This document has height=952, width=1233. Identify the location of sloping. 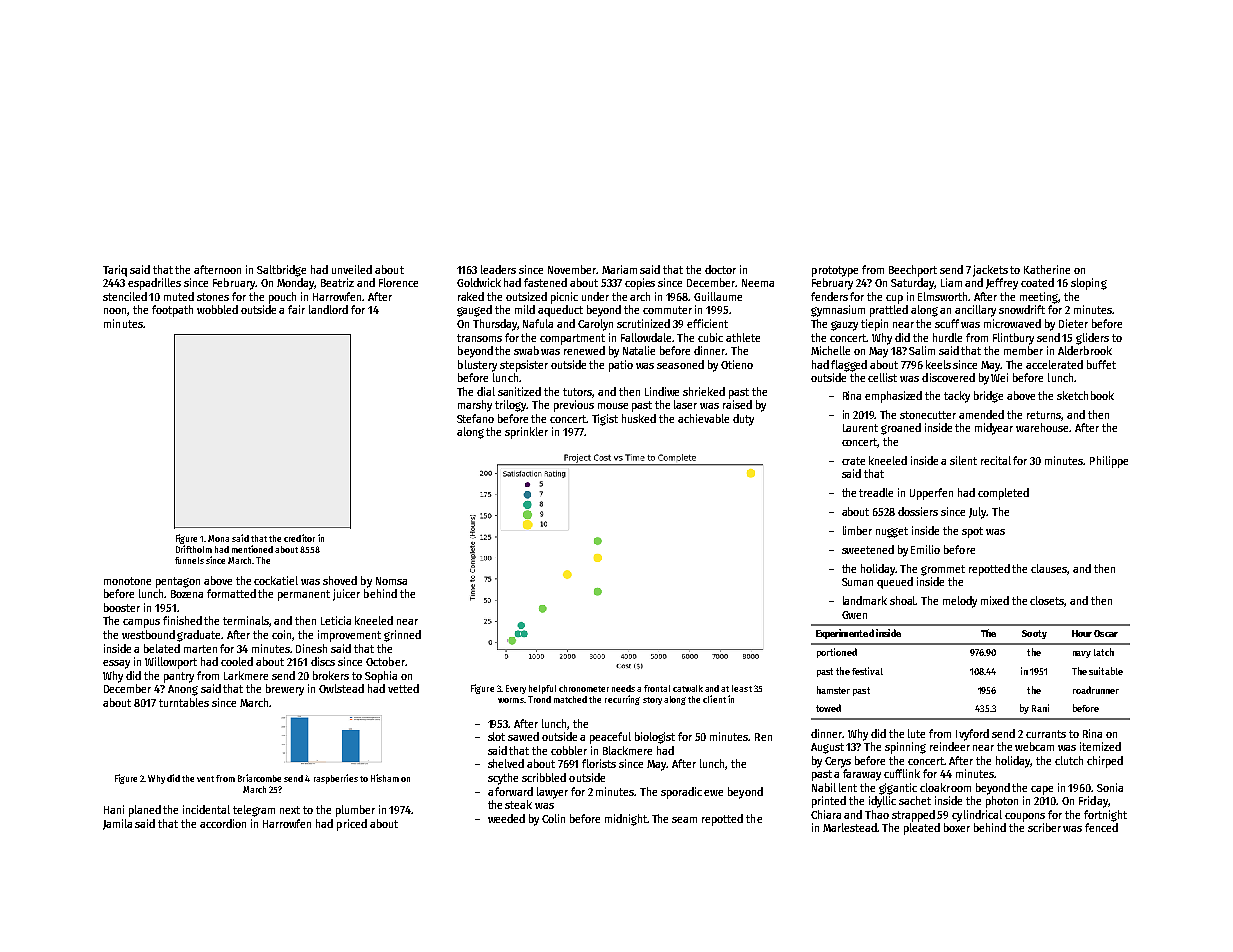
(1089, 284).
